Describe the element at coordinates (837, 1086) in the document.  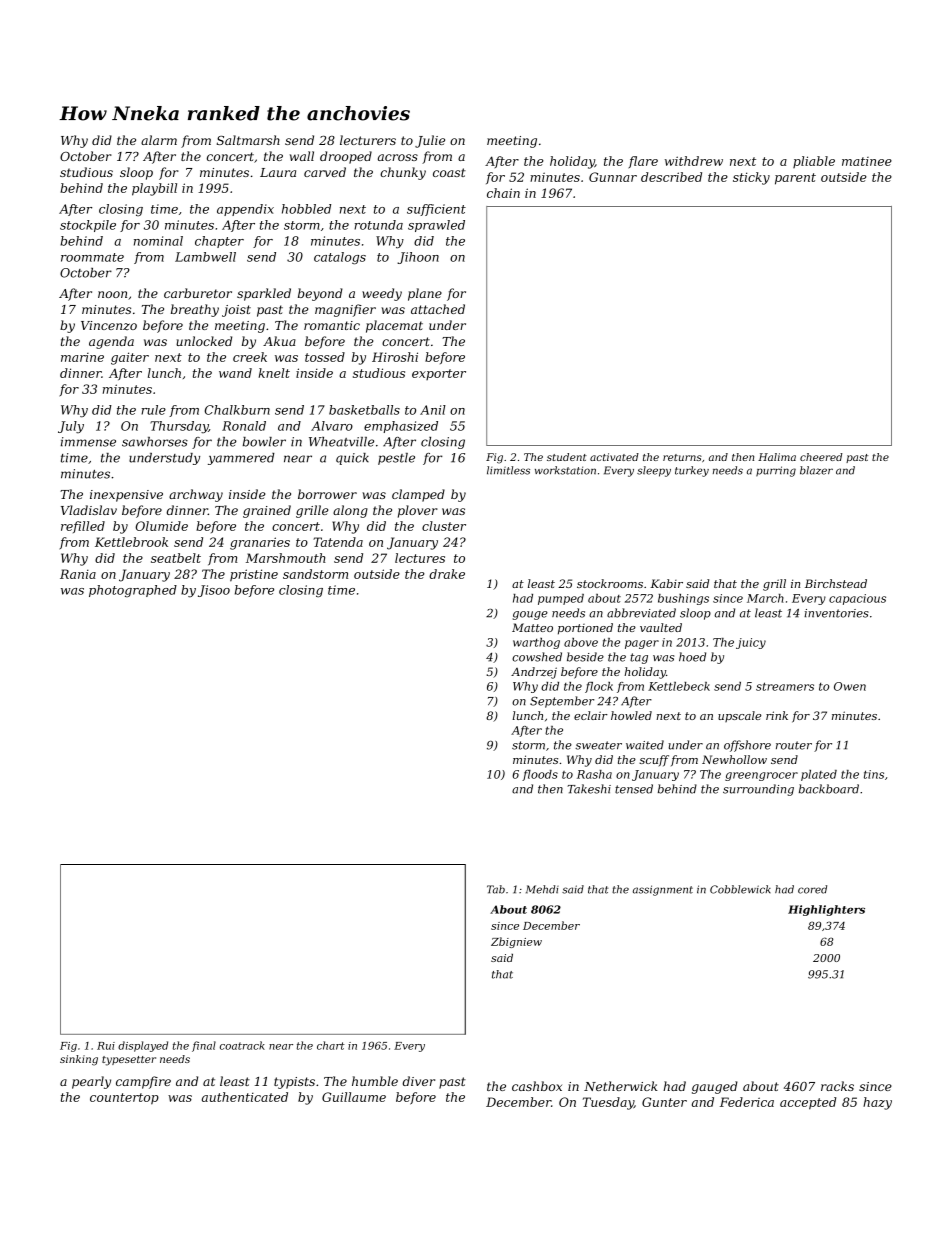
I see `racks` at that location.
